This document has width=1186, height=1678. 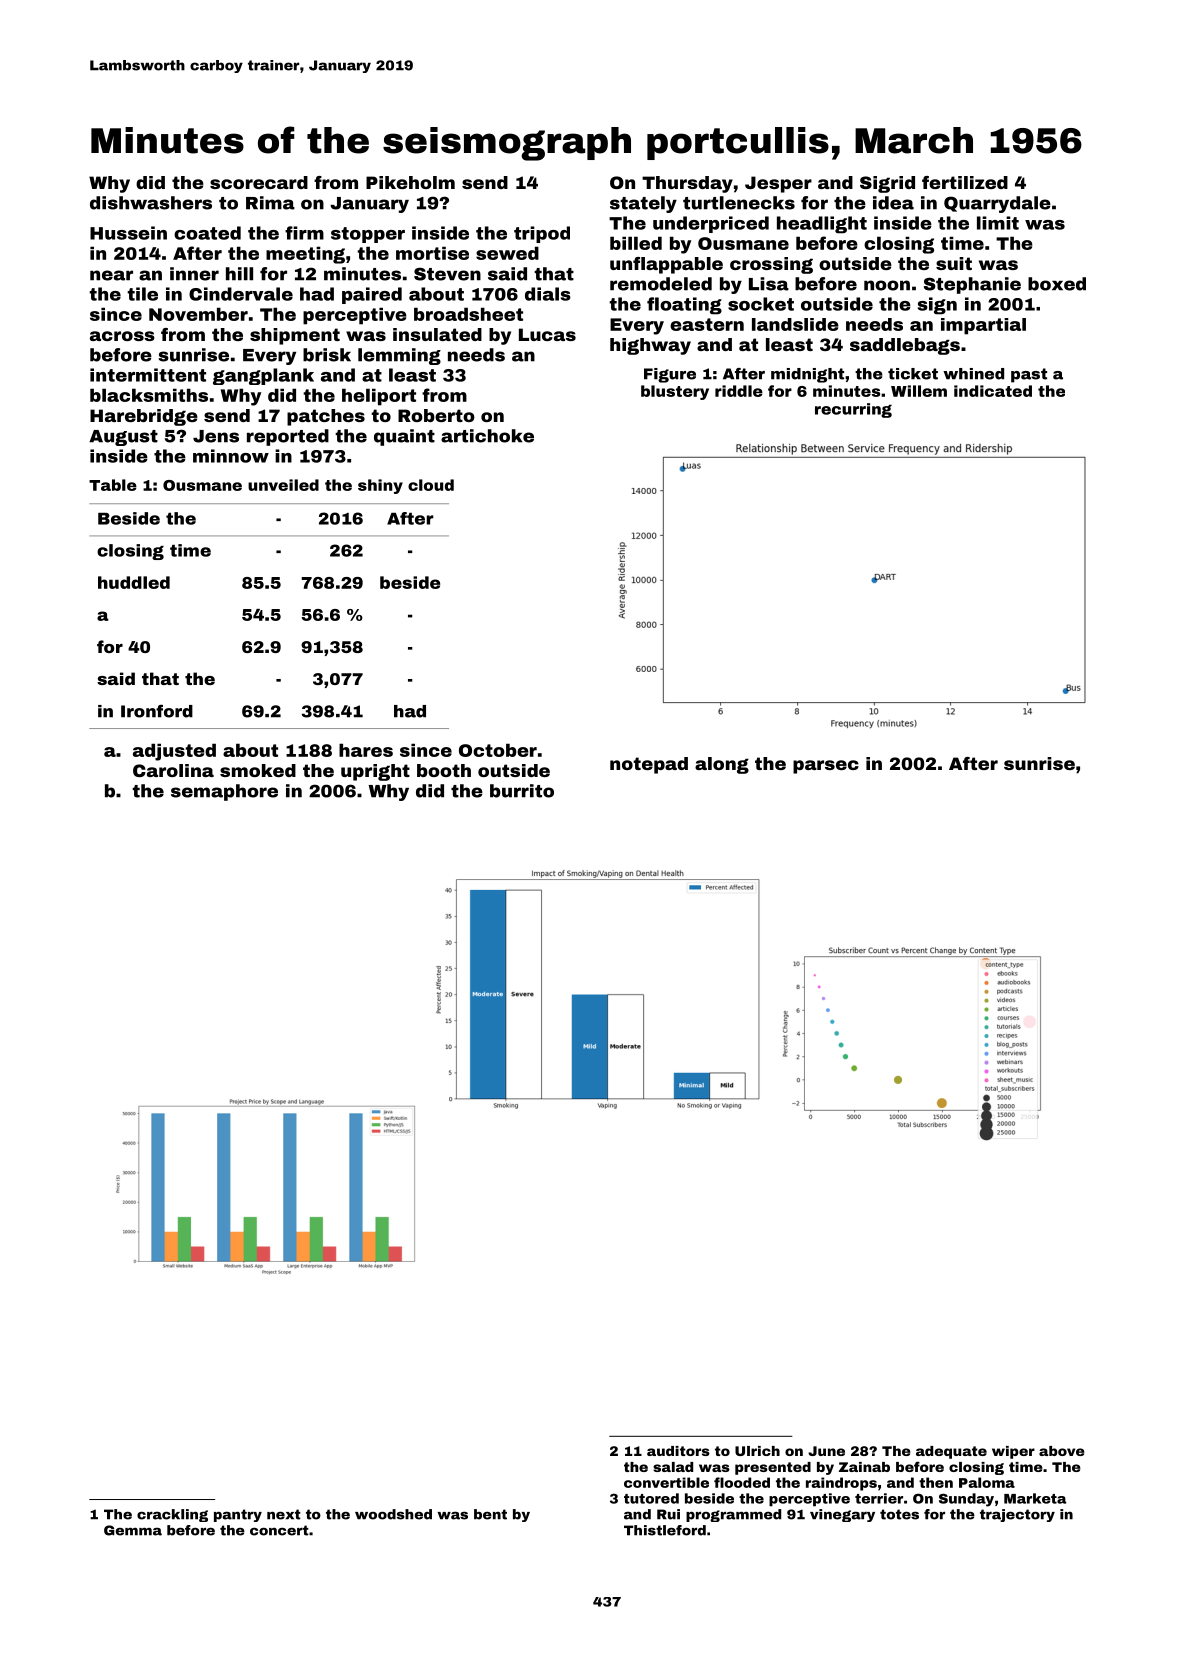 What do you see at coordinates (432, 253) in the document?
I see `mortise` at bounding box center [432, 253].
